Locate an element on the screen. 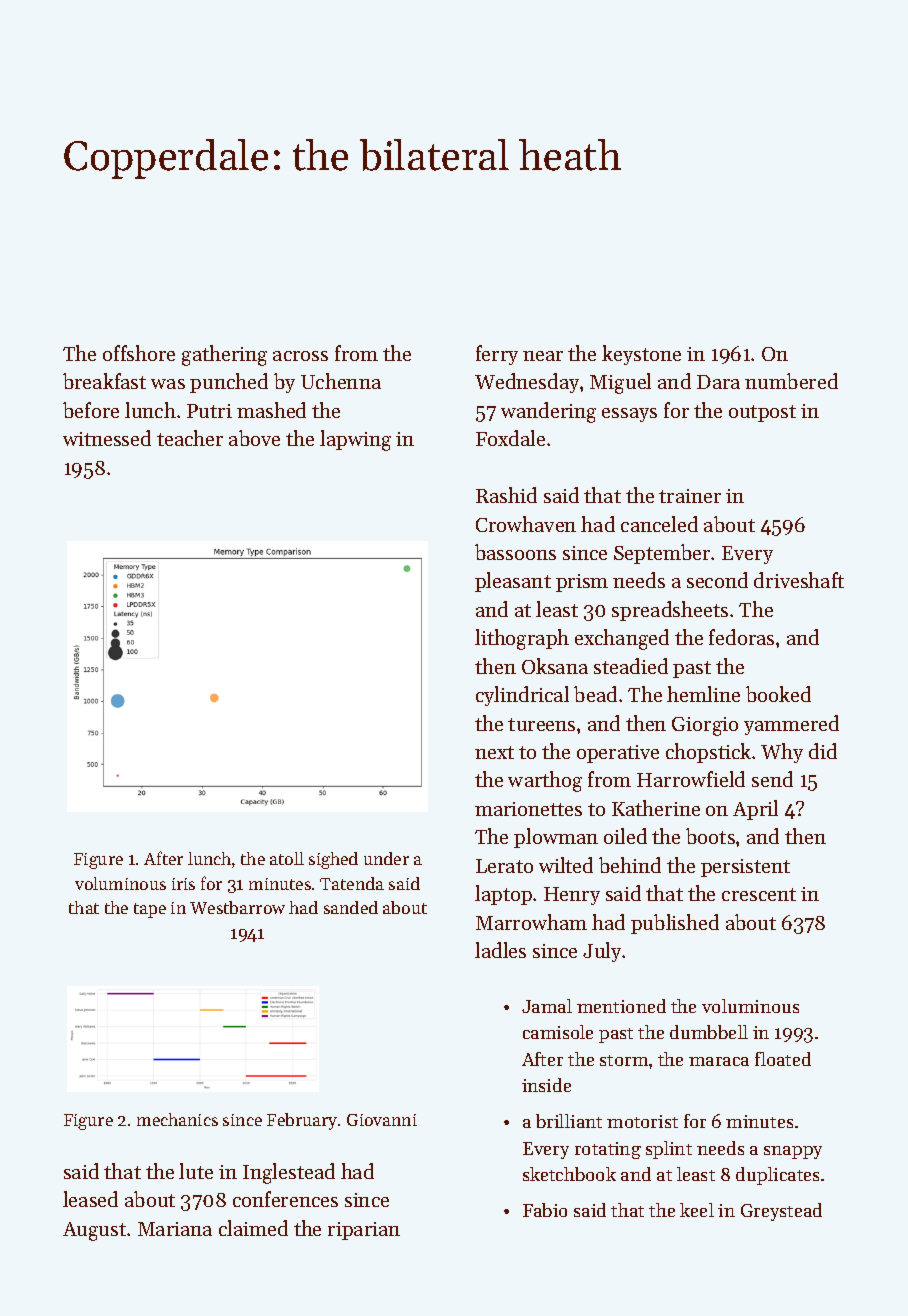 The width and height of the screenshot is (908, 1316). iris is located at coordinates (183, 884).
